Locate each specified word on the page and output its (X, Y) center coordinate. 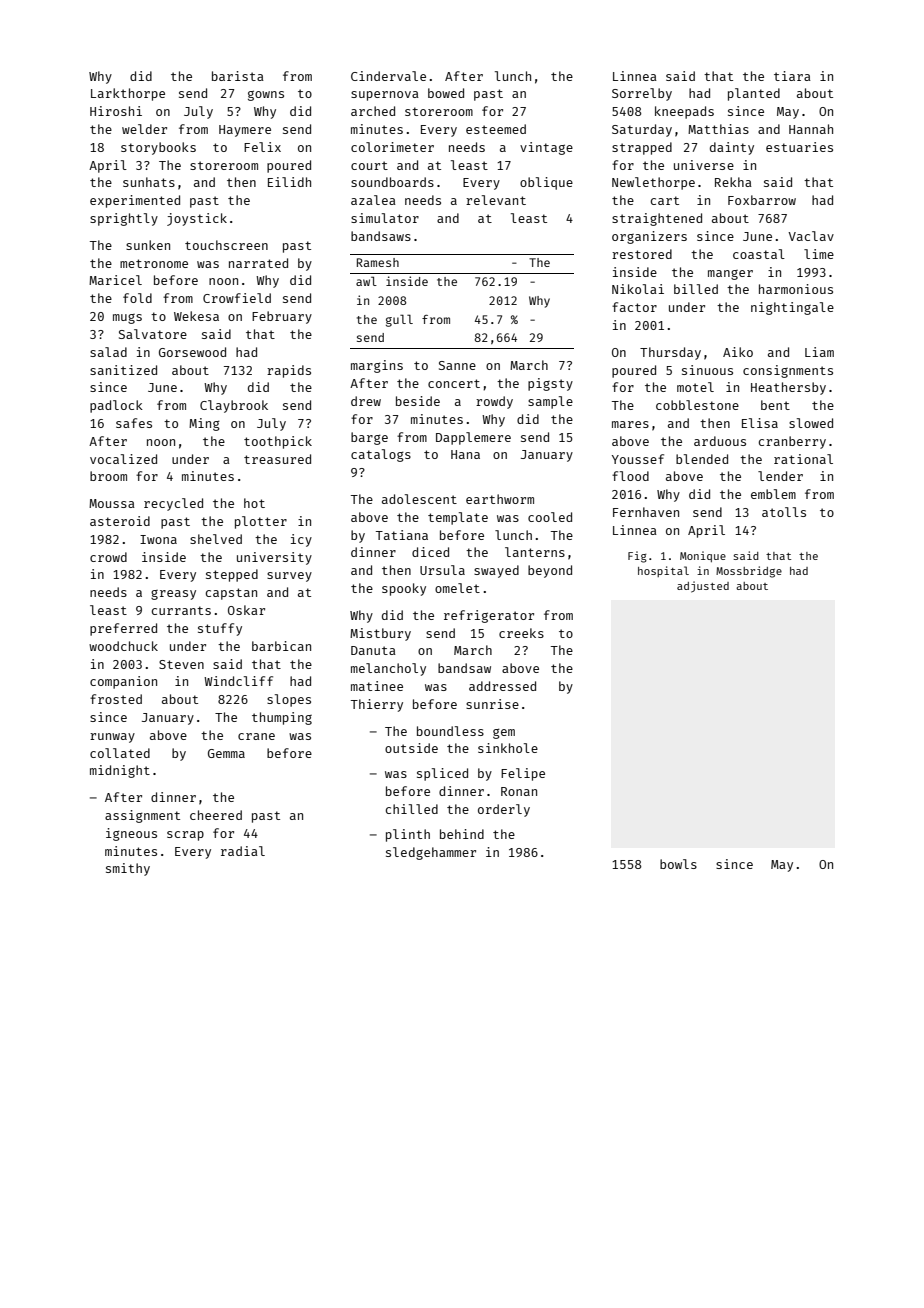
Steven (181, 664)
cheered (216, 815)
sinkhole (508, 748)
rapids (289, 371)
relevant (496, 200)
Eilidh (289, 182)
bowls (678, 864)
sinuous (707, 370)
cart (665, 200)
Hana (465, 454)
